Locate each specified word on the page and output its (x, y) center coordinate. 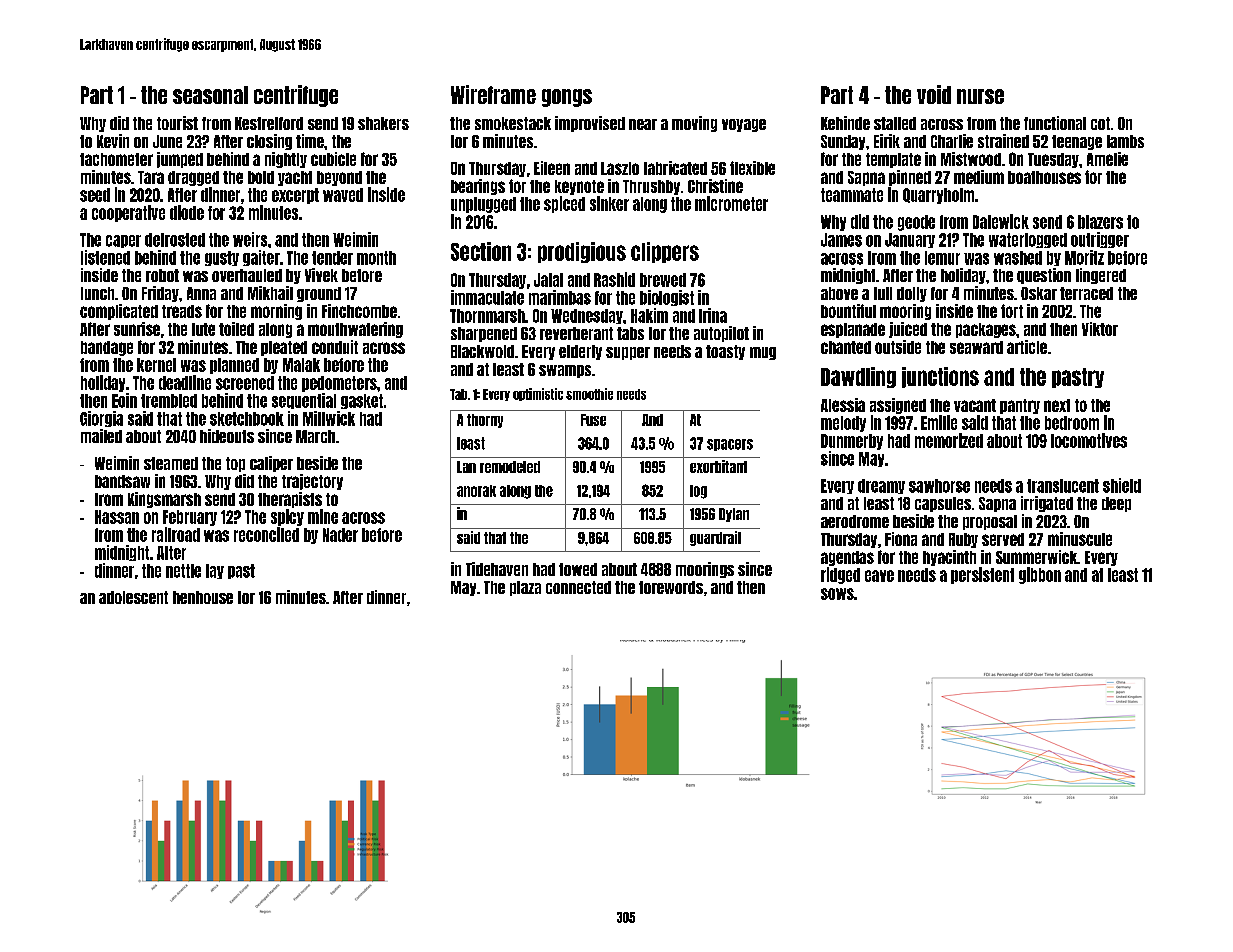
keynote (579, 187)
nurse (980, 96)
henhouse (203, 597)
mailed (101, 436)
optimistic (538, 394)
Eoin (124, 400)
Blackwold (482, 351)
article (1027, 347)
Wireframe (493, 94)
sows (837, 594)
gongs (567, 98)
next (1057, 405)
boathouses (1044, 177)
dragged (193, 178)
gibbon (1040, 575)
